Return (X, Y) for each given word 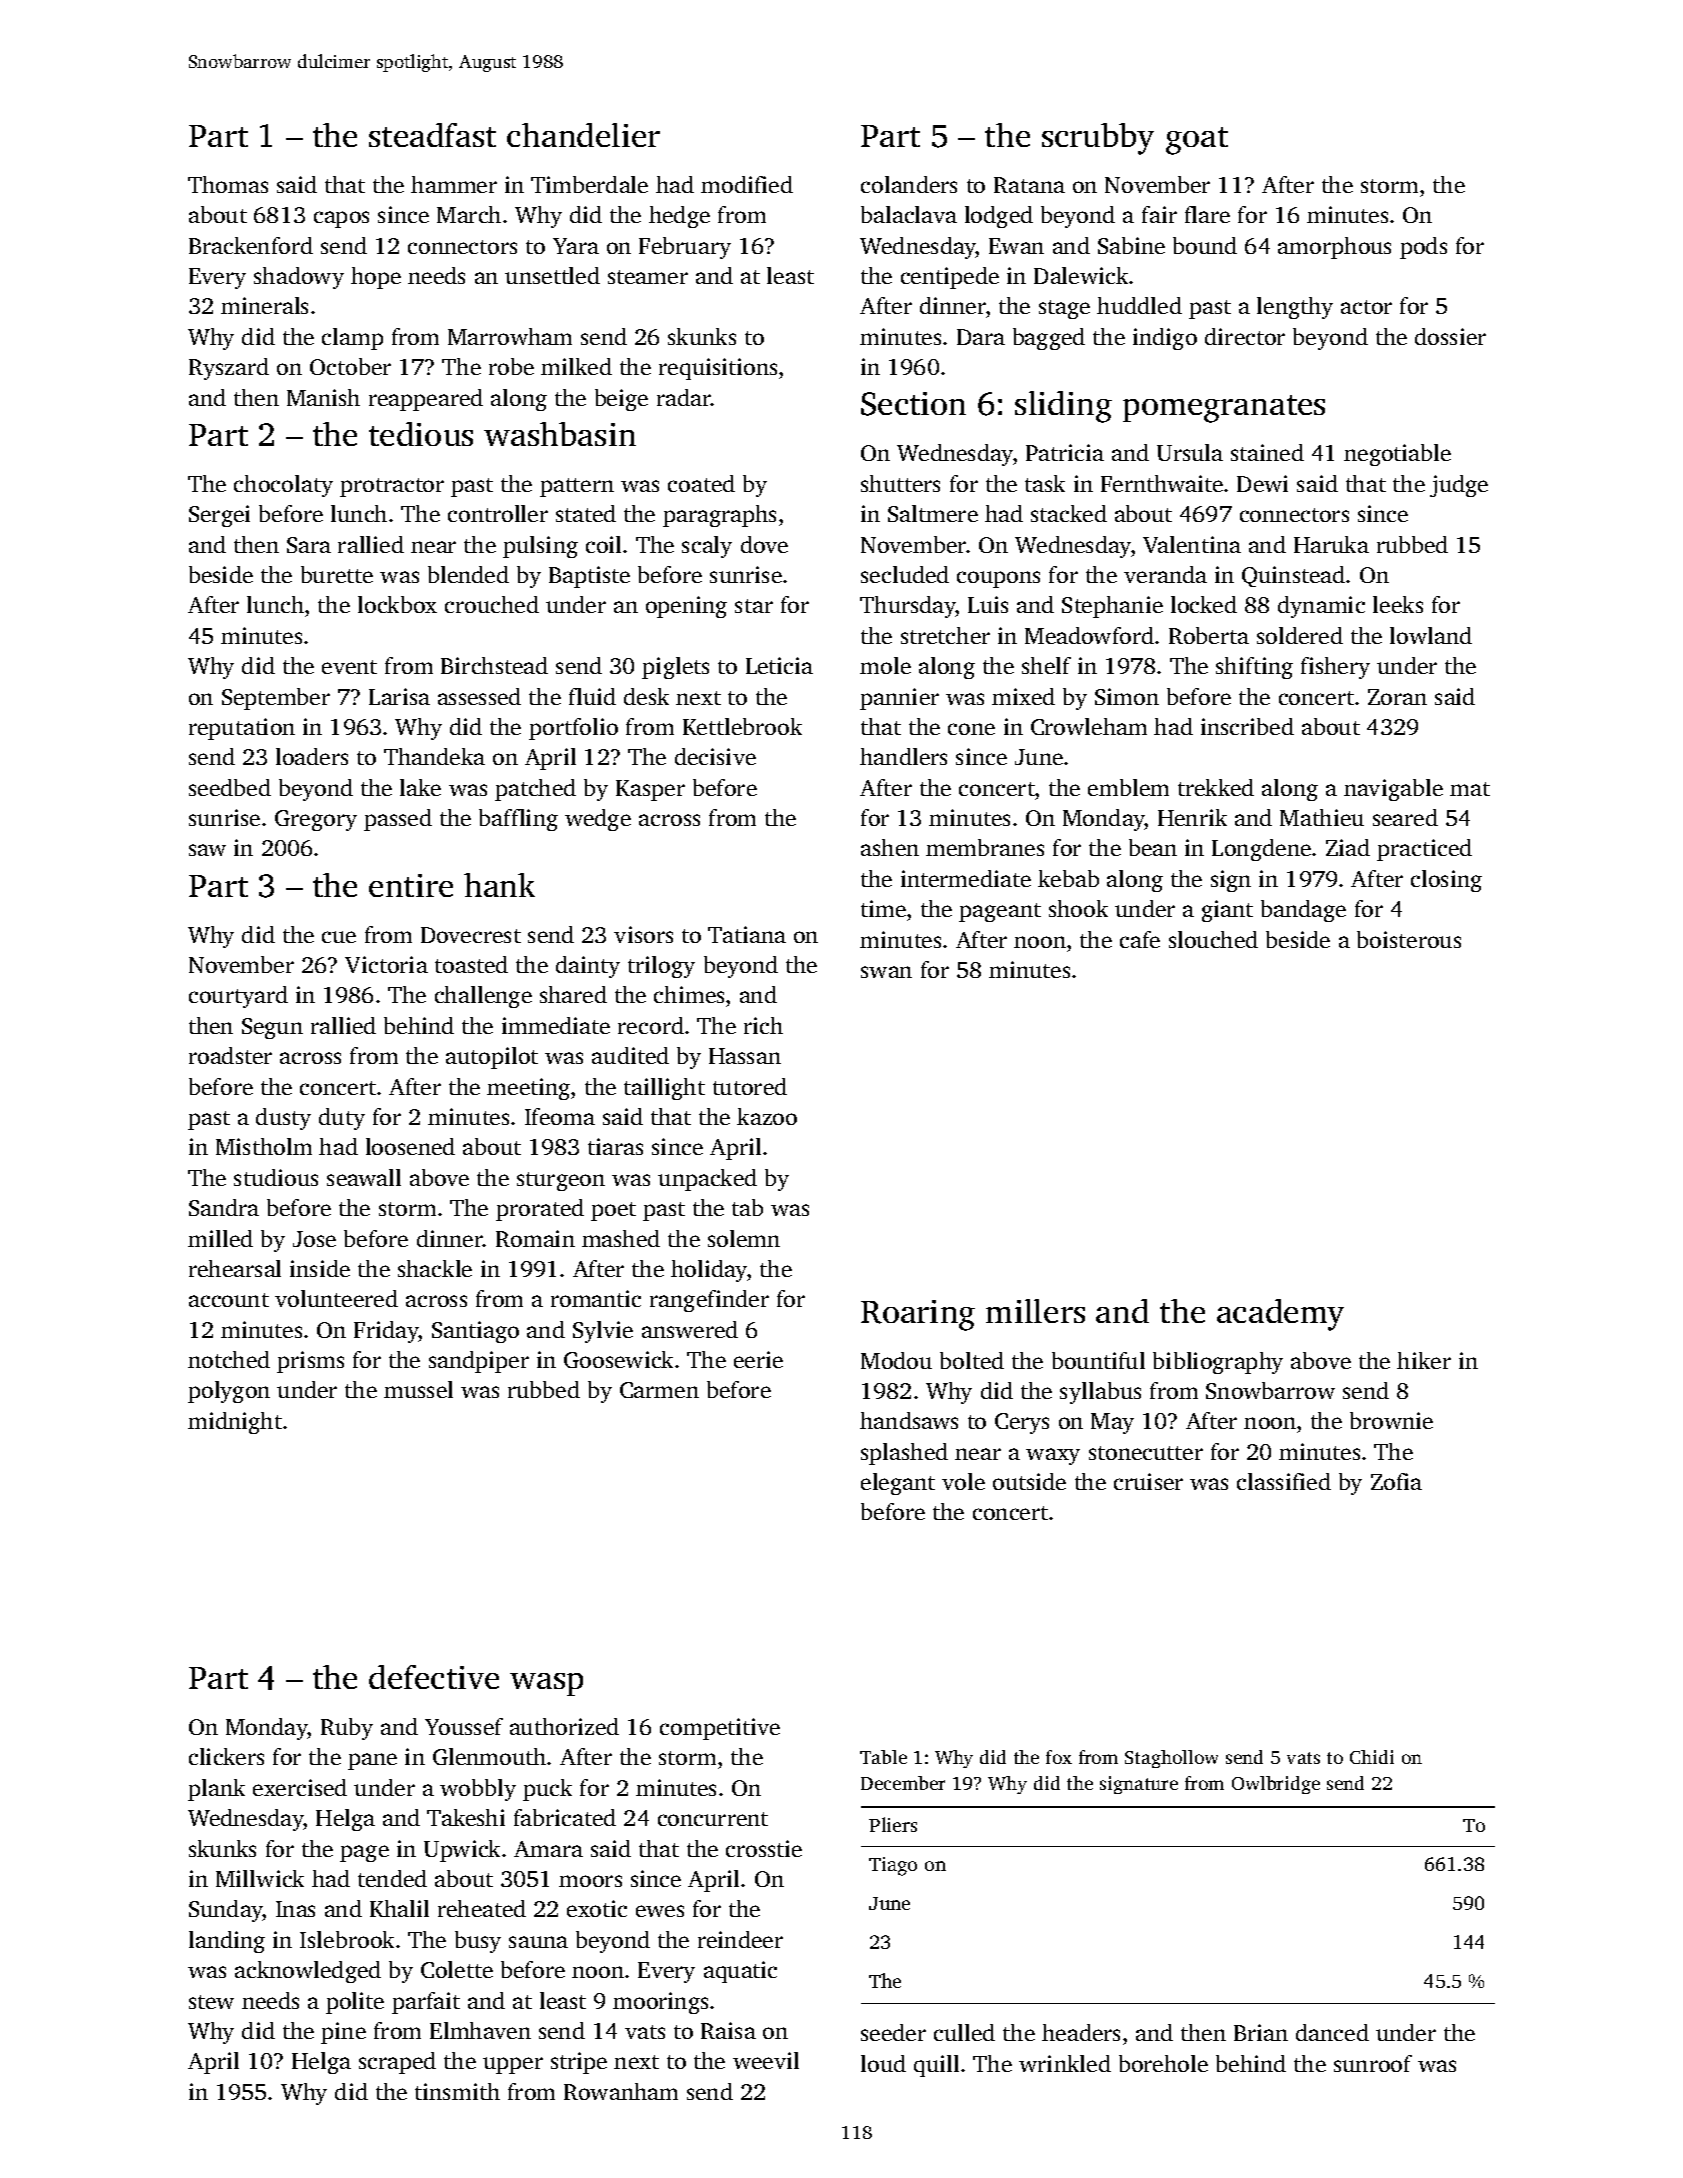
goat (1197, 141)
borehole (1163, 2063)
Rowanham (621, 2091)
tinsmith (457, 2091)
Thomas (228, 184)
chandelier (583, 135)
